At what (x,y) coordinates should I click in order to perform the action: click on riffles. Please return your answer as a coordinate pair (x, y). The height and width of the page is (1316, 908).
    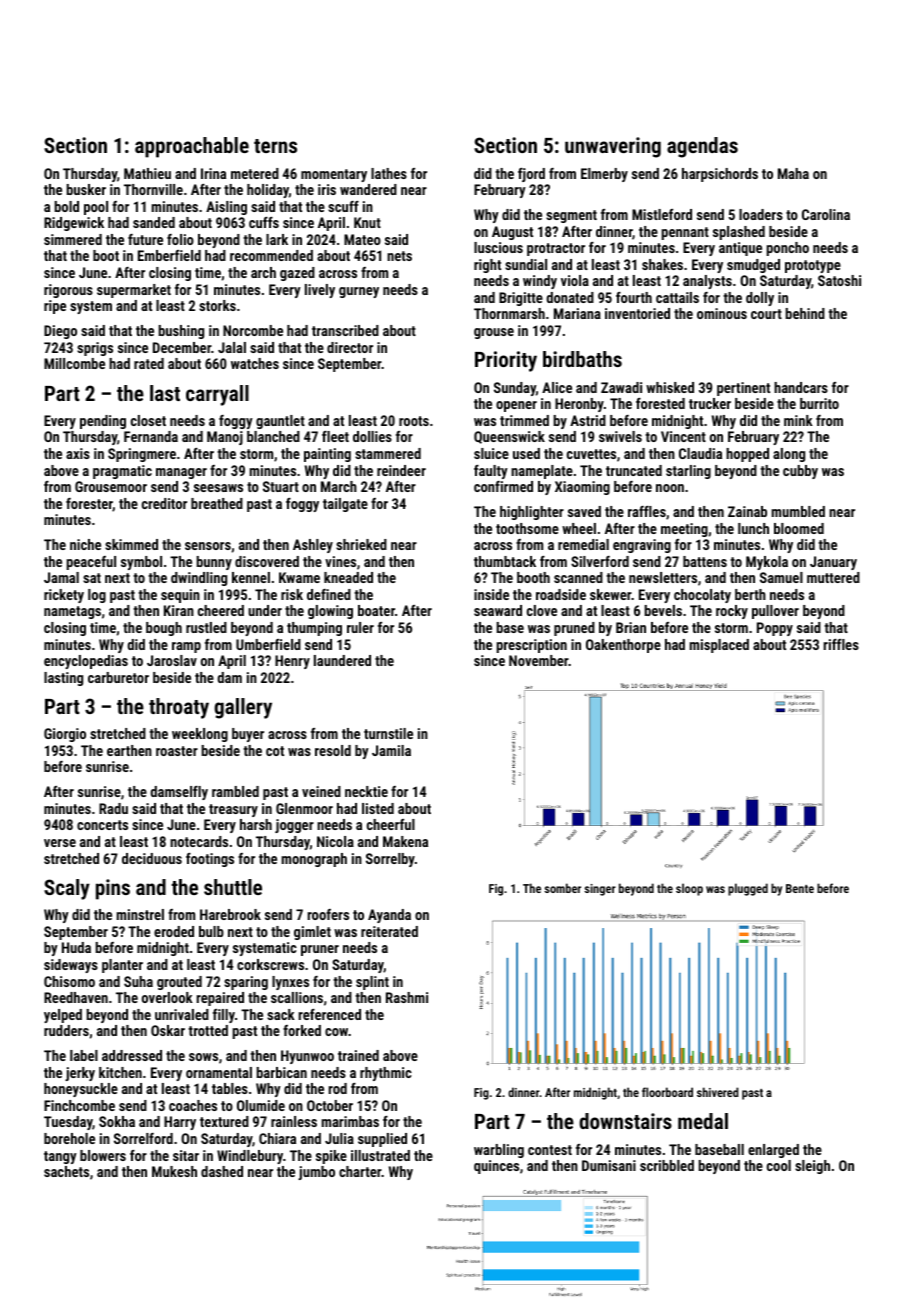
    Looking at the image, I should click on (841, 644).
